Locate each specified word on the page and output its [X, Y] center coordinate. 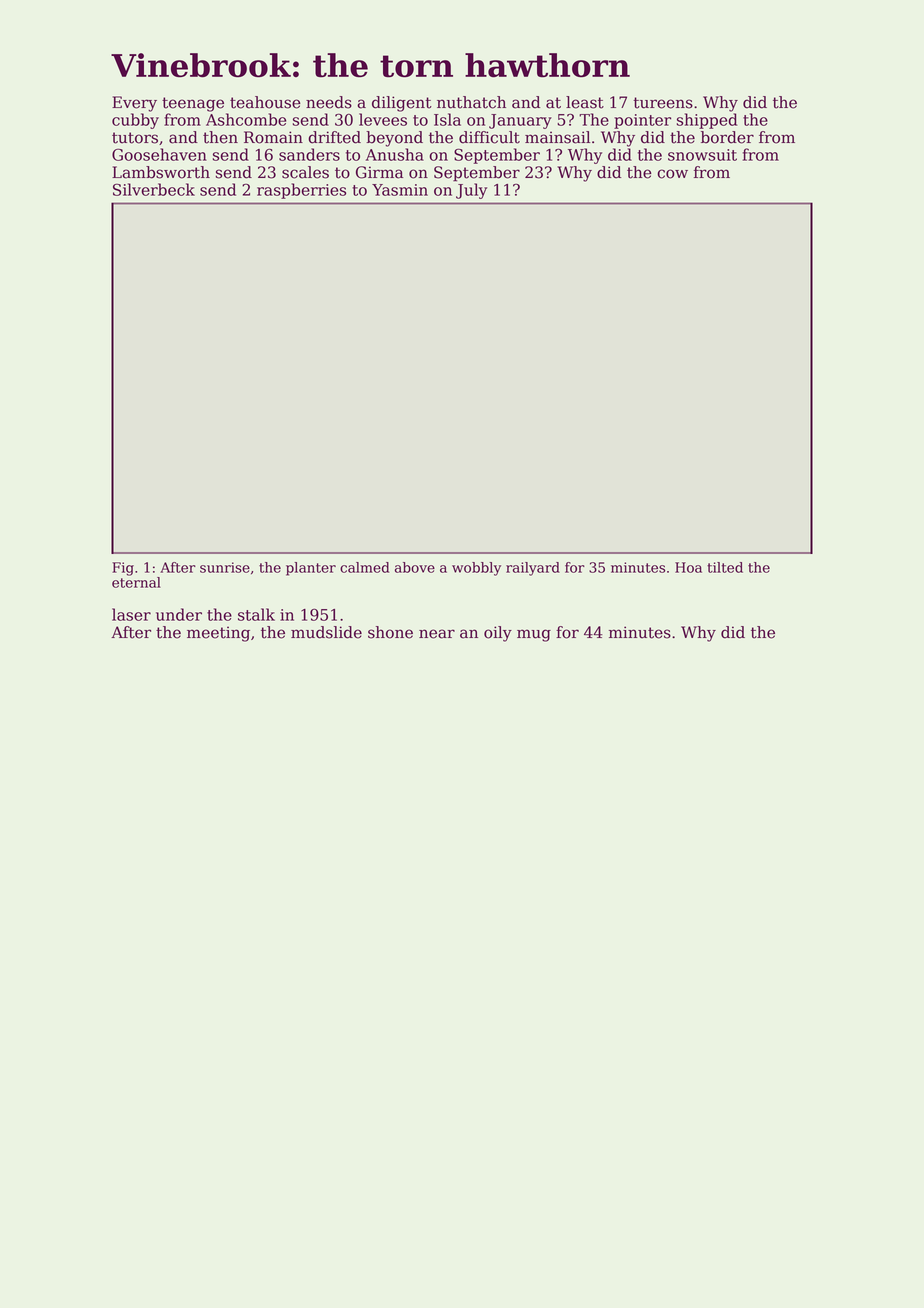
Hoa [688, 567]
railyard [533, 569]
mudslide [326, 632]
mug [534, 635]
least [585, 102]
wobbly [476, 569]
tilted [725, 567]
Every [134, 104]
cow [673, 174]
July [471, 191]
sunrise [225, 567]
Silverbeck [154, 189]
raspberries [301, 191]
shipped [707, 121]
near [437, 634]
